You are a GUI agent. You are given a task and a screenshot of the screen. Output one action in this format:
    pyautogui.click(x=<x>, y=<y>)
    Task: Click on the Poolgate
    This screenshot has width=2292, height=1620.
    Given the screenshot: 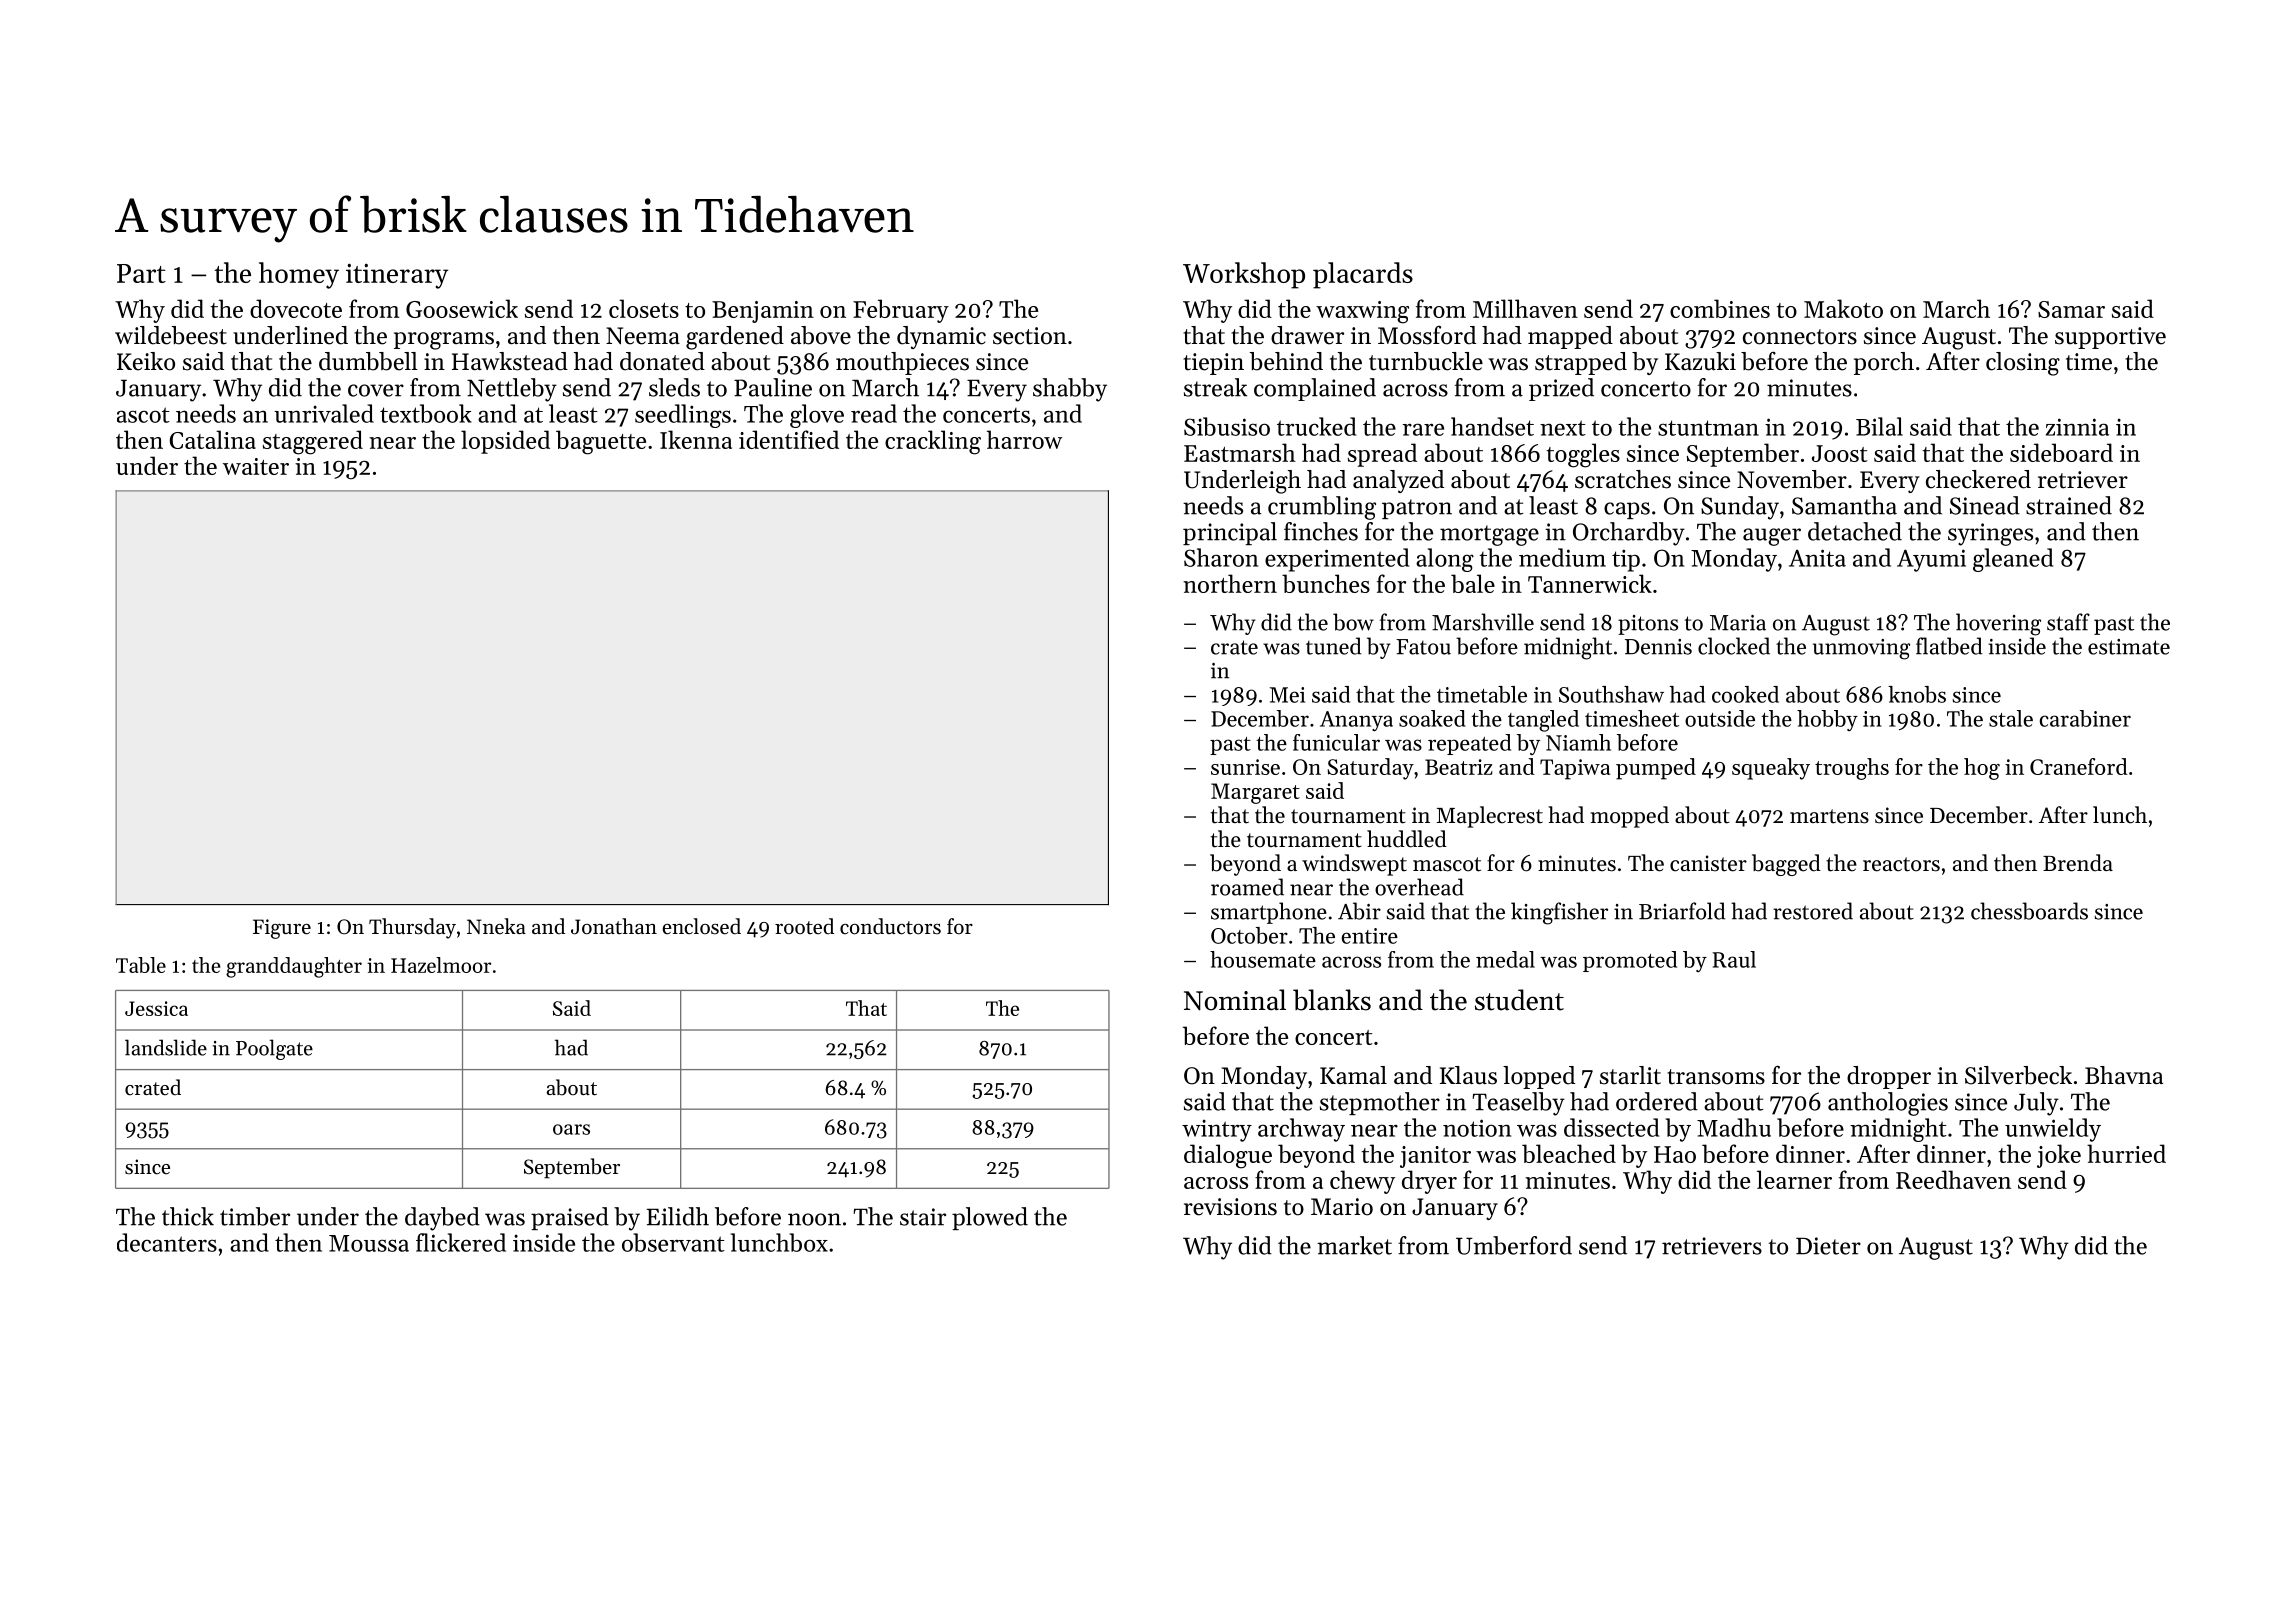 What is the action you would take?
    pyautogui.click(x=274, y=1049)
